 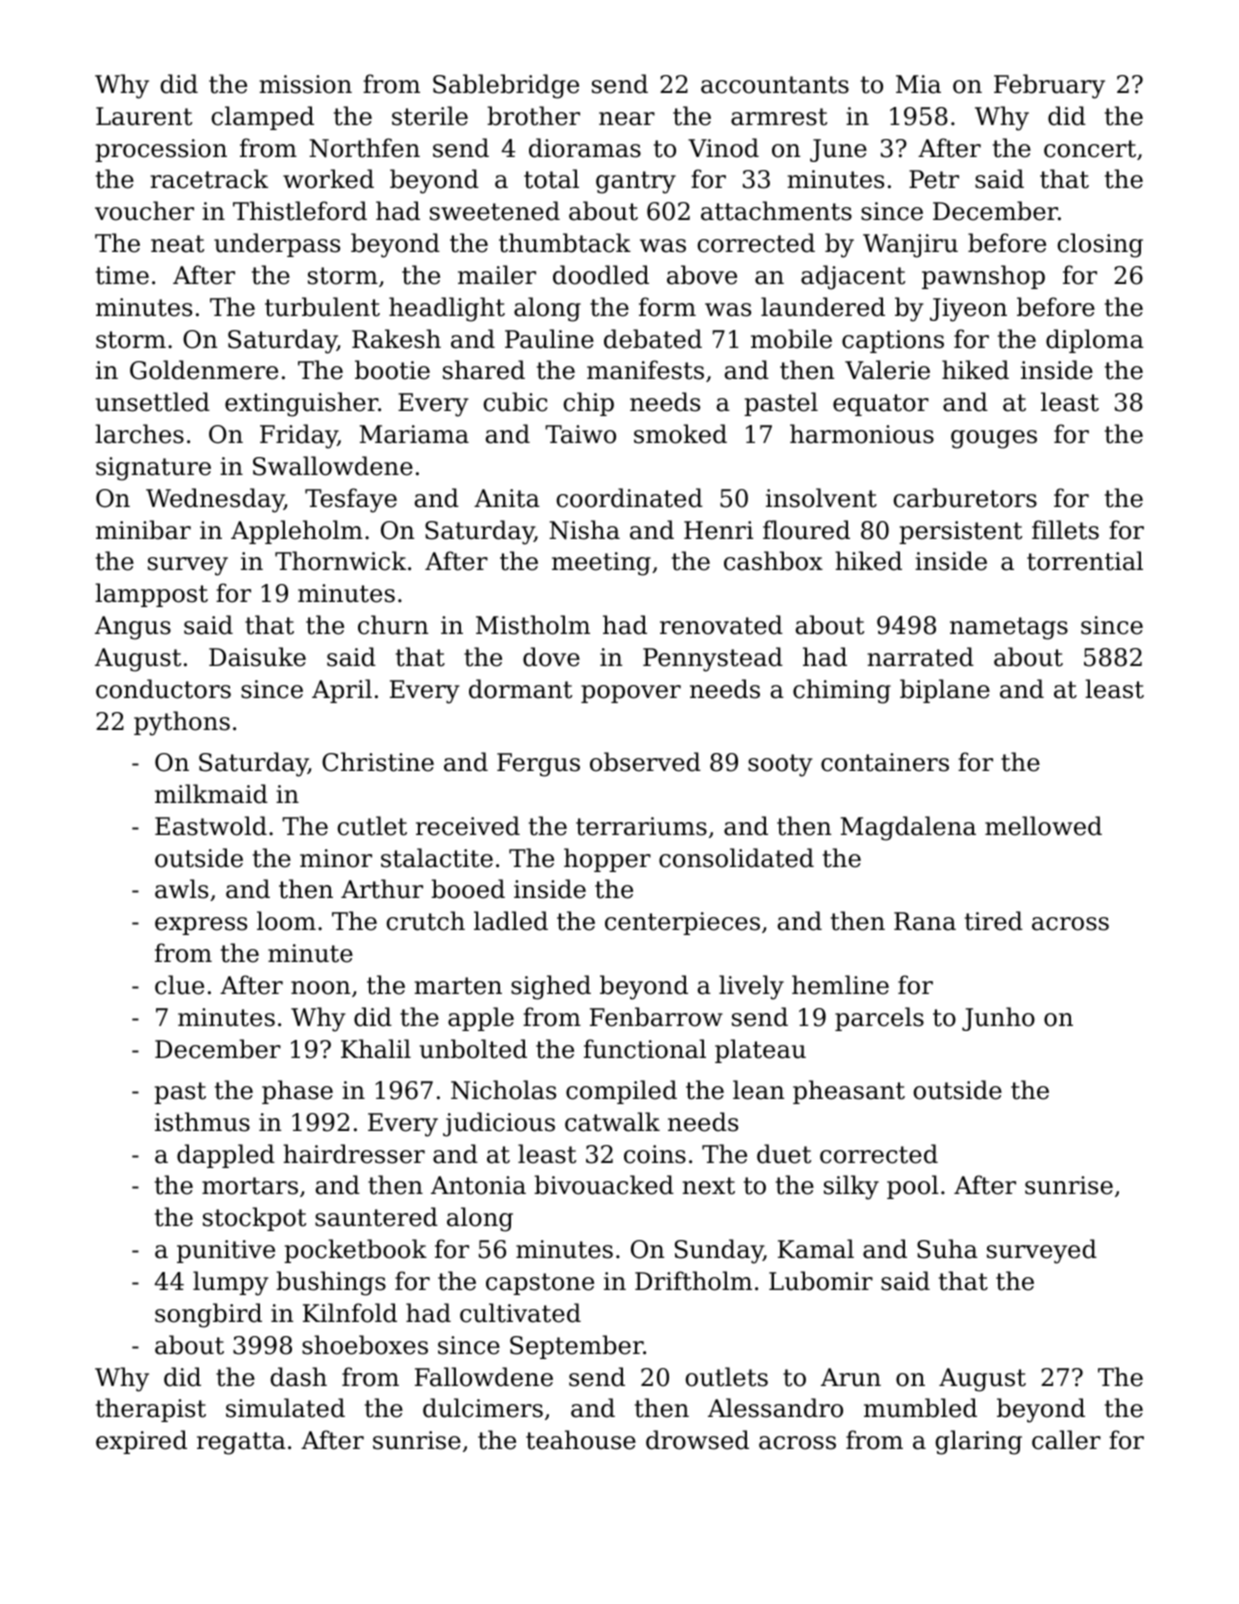 I want to click on tired, so click(x=994, y=921).
